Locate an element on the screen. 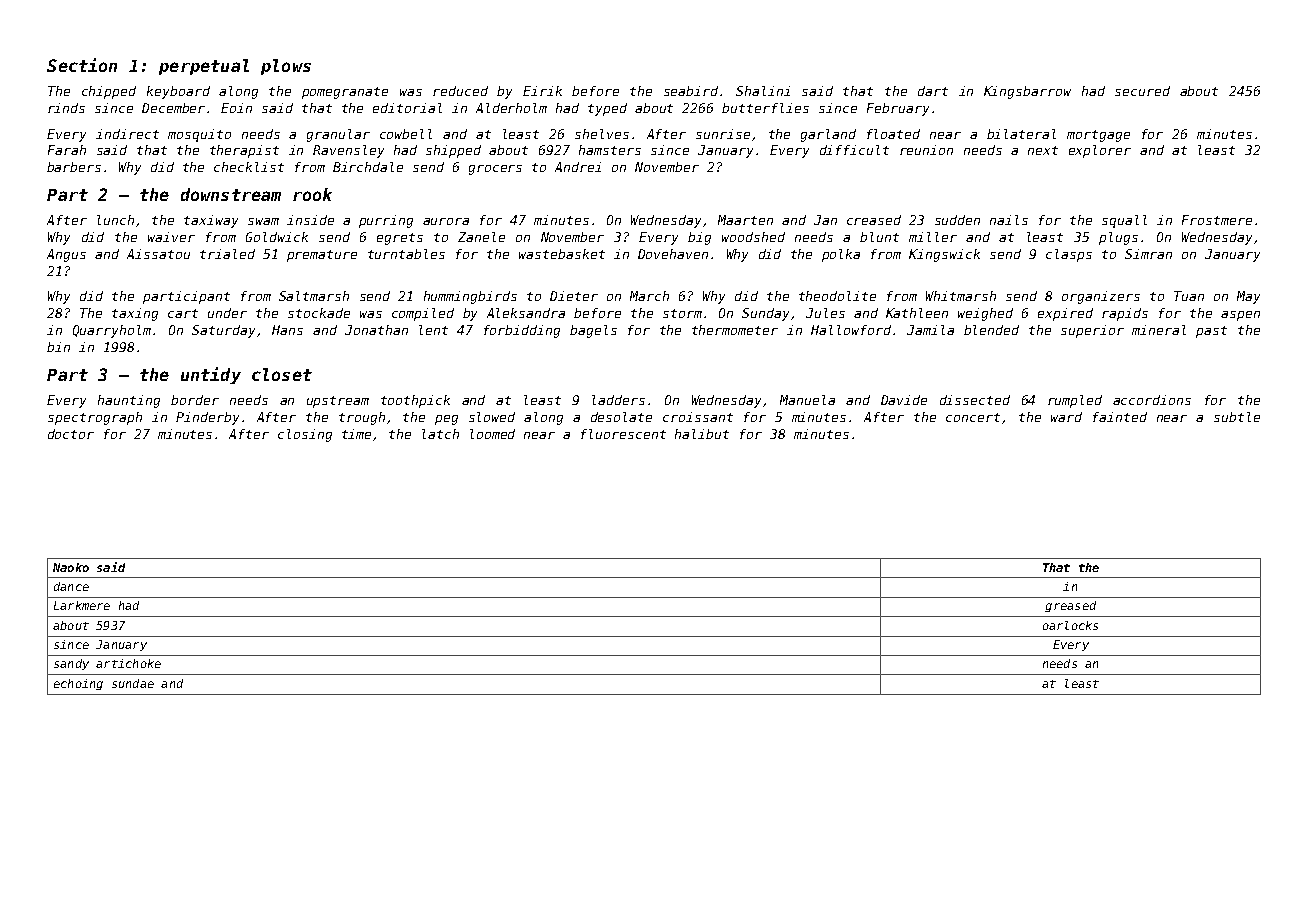 Image resolution: width=1308 pixels, height=924 pixels. nails is located at coordinates (1009, 220).
